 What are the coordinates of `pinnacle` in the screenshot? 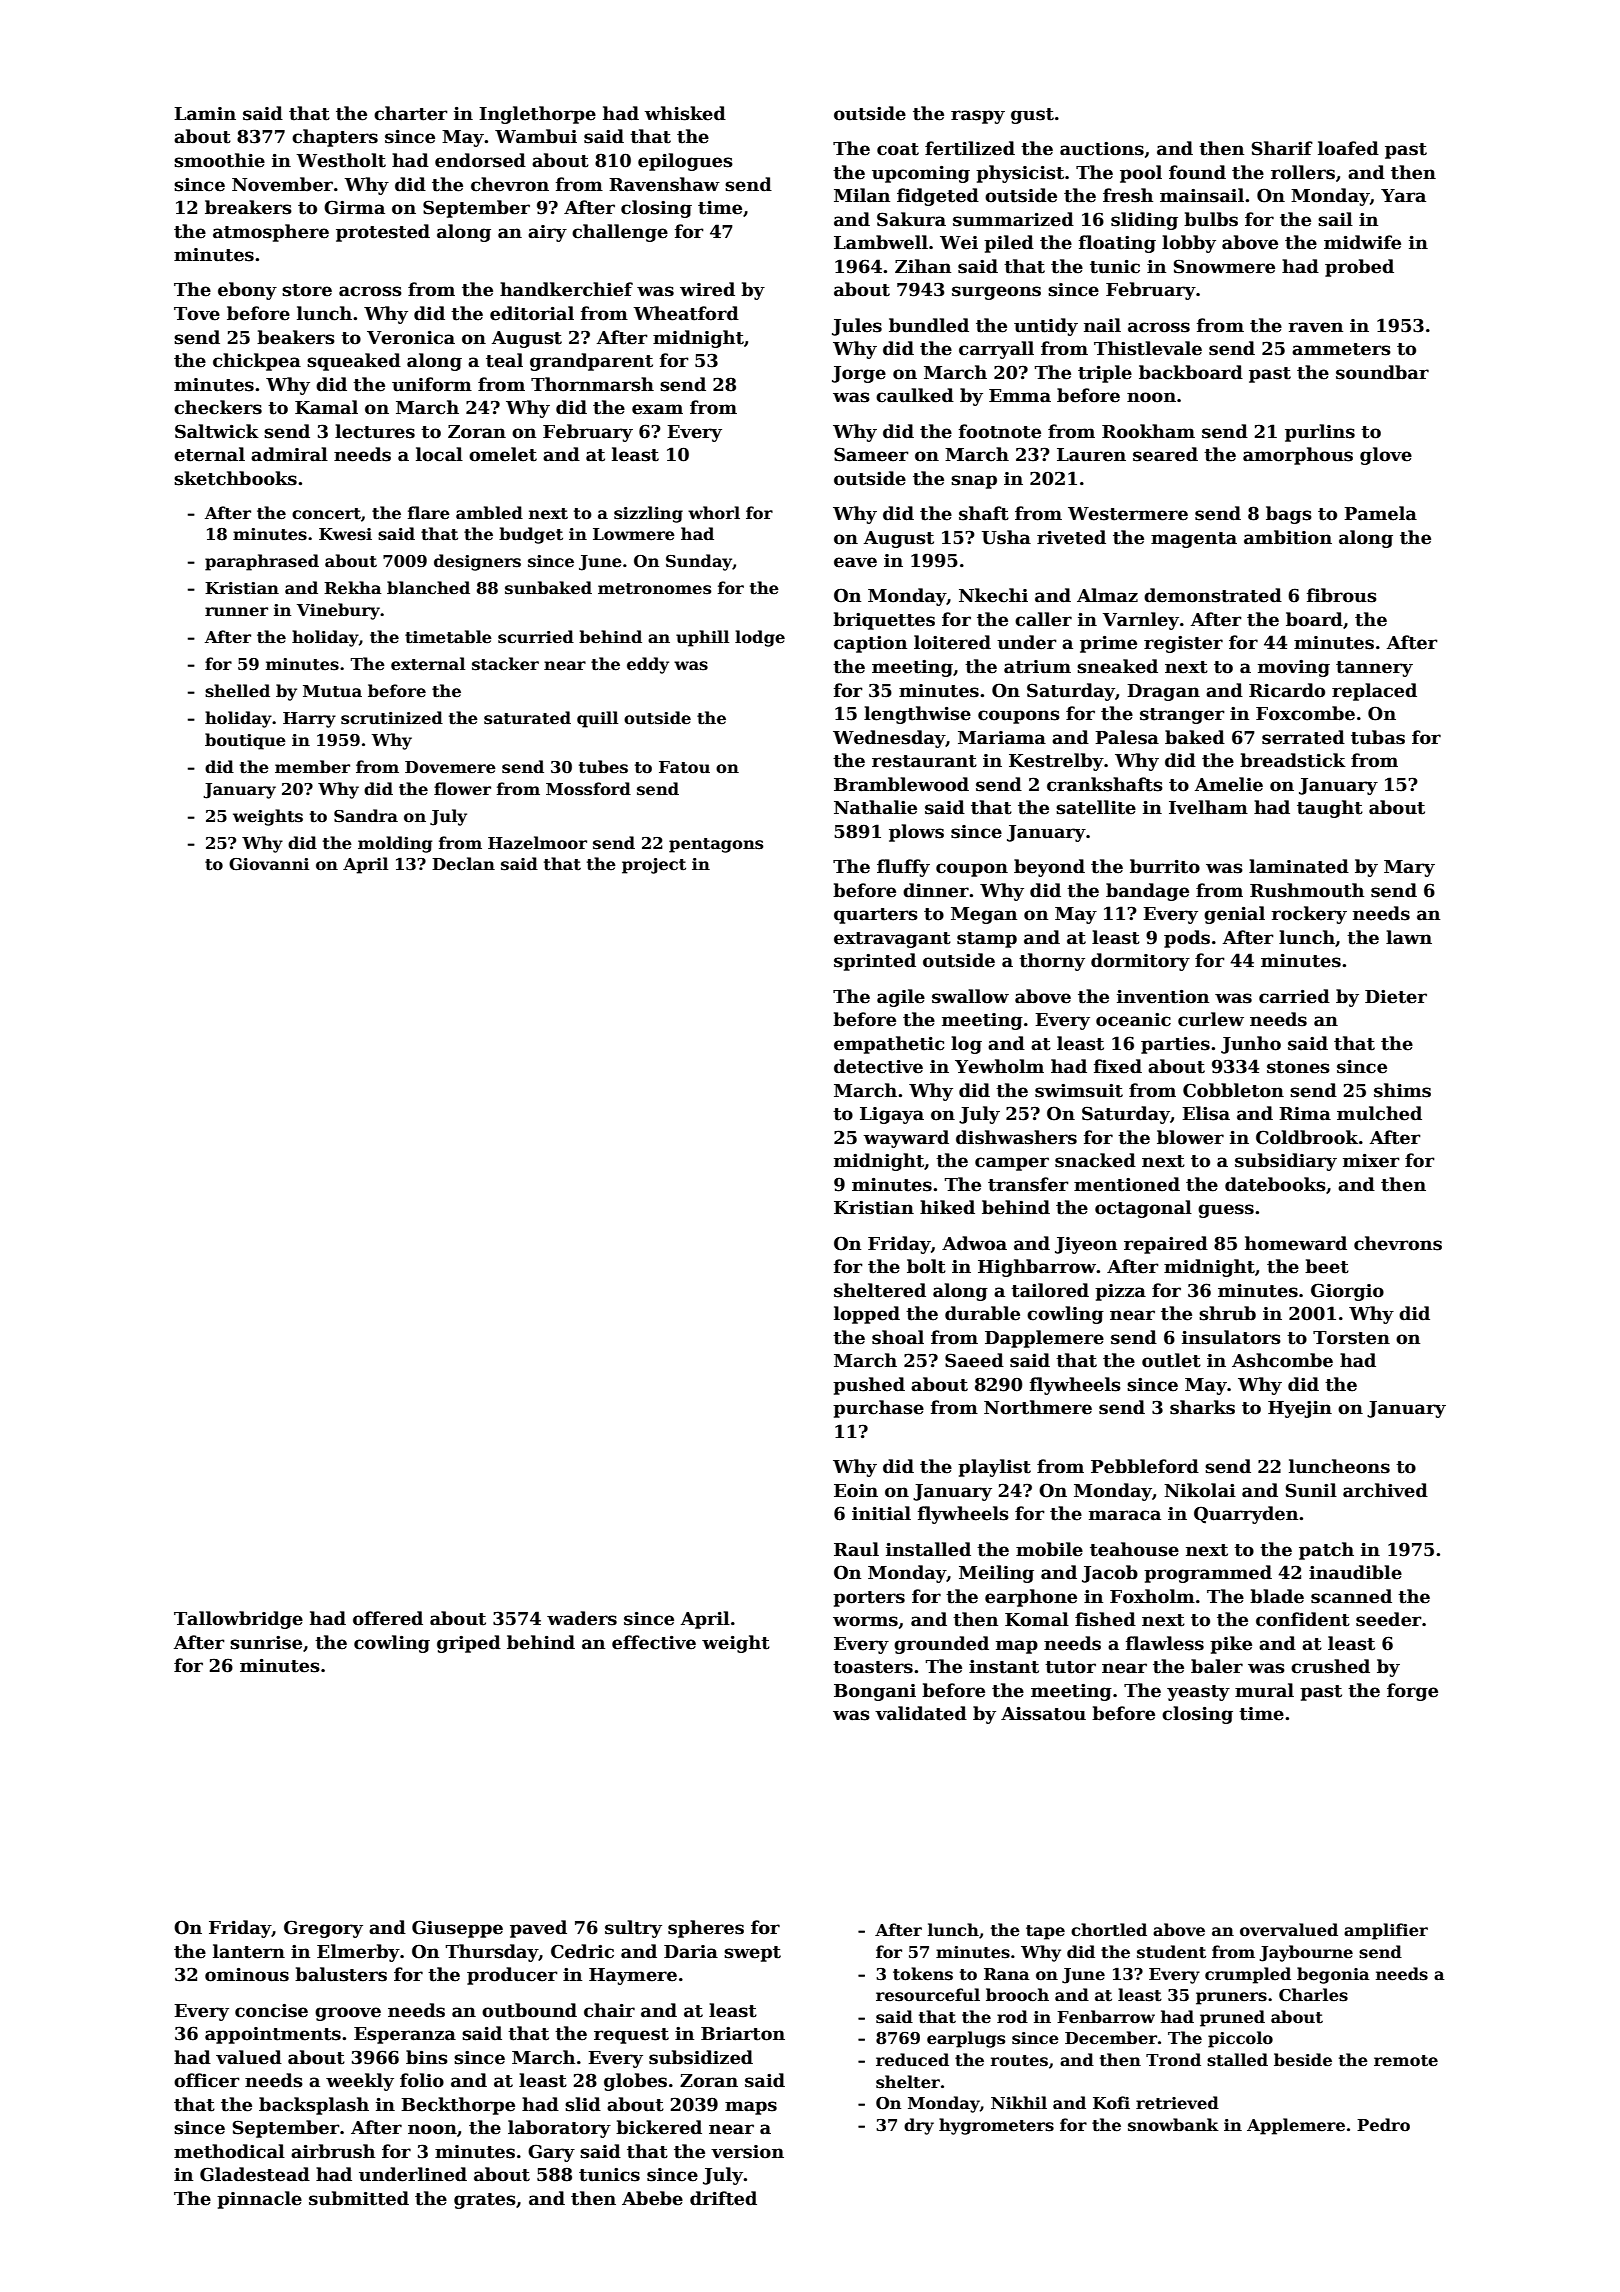 It's located at (259, 2200).
